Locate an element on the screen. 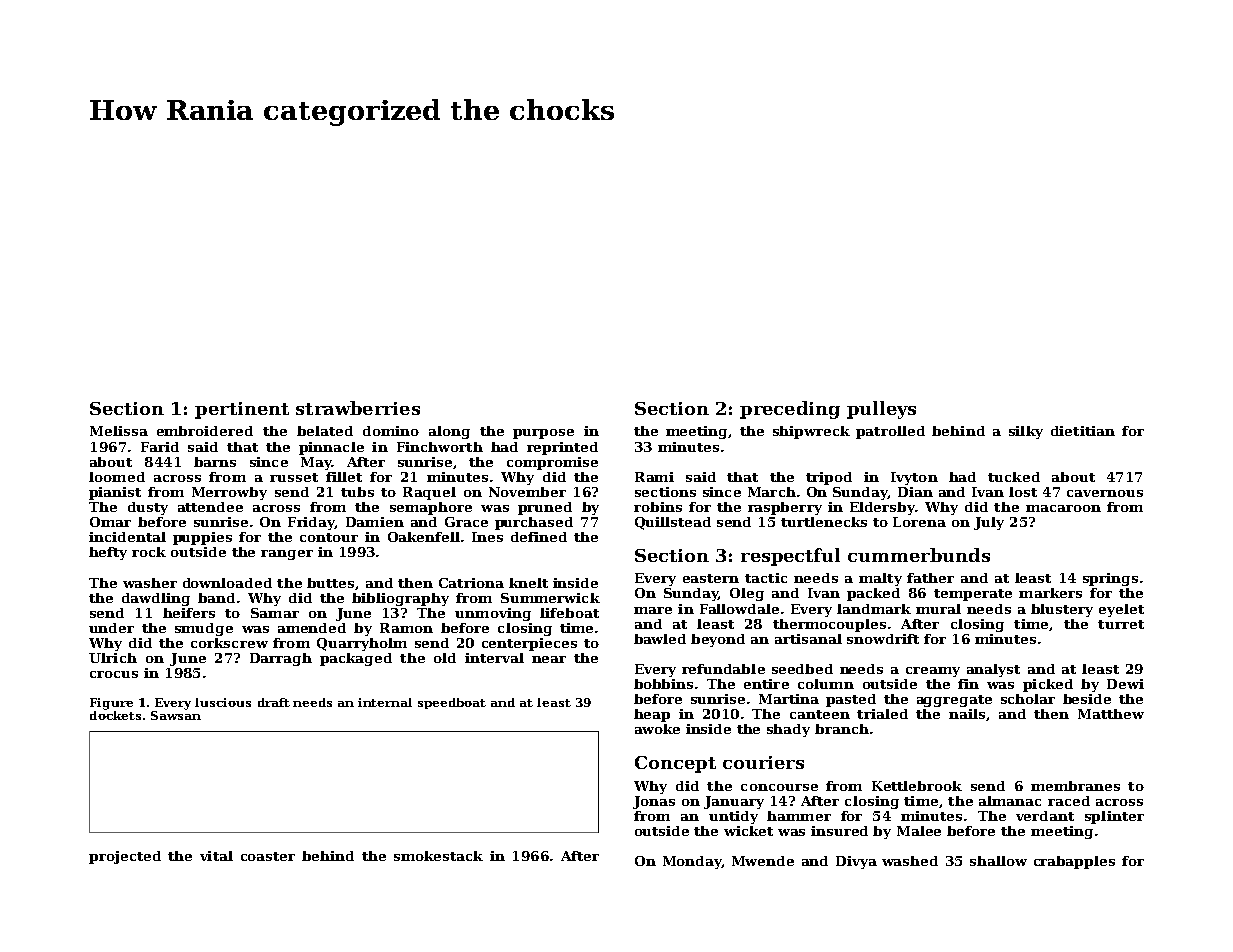  respectful is located at coordinates (790, 557).
